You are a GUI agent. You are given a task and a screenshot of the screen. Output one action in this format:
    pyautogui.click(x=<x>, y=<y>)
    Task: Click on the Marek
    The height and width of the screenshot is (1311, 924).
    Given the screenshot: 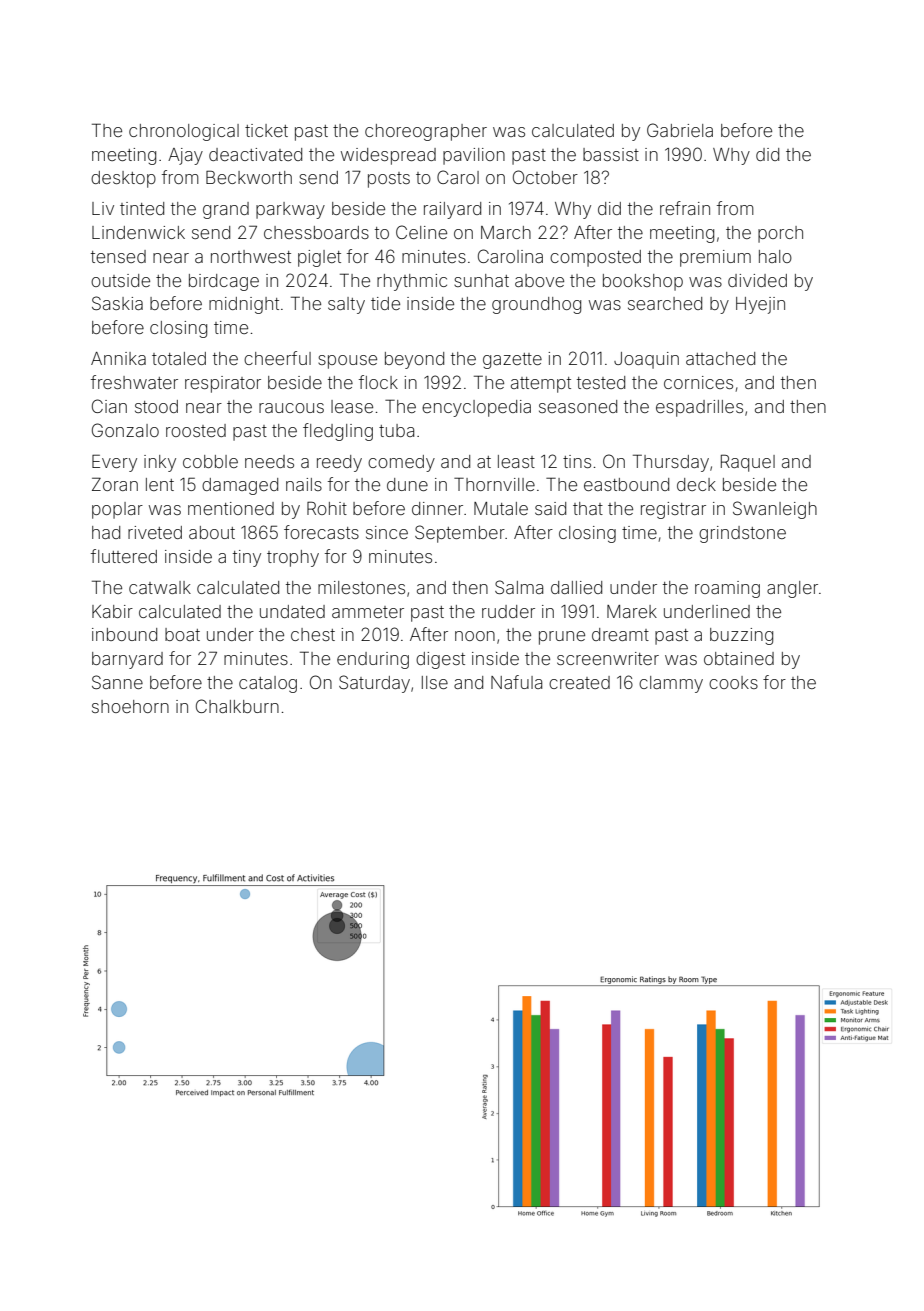 What is the action you would take?
    pyautogui.click(x=632, y=611)
